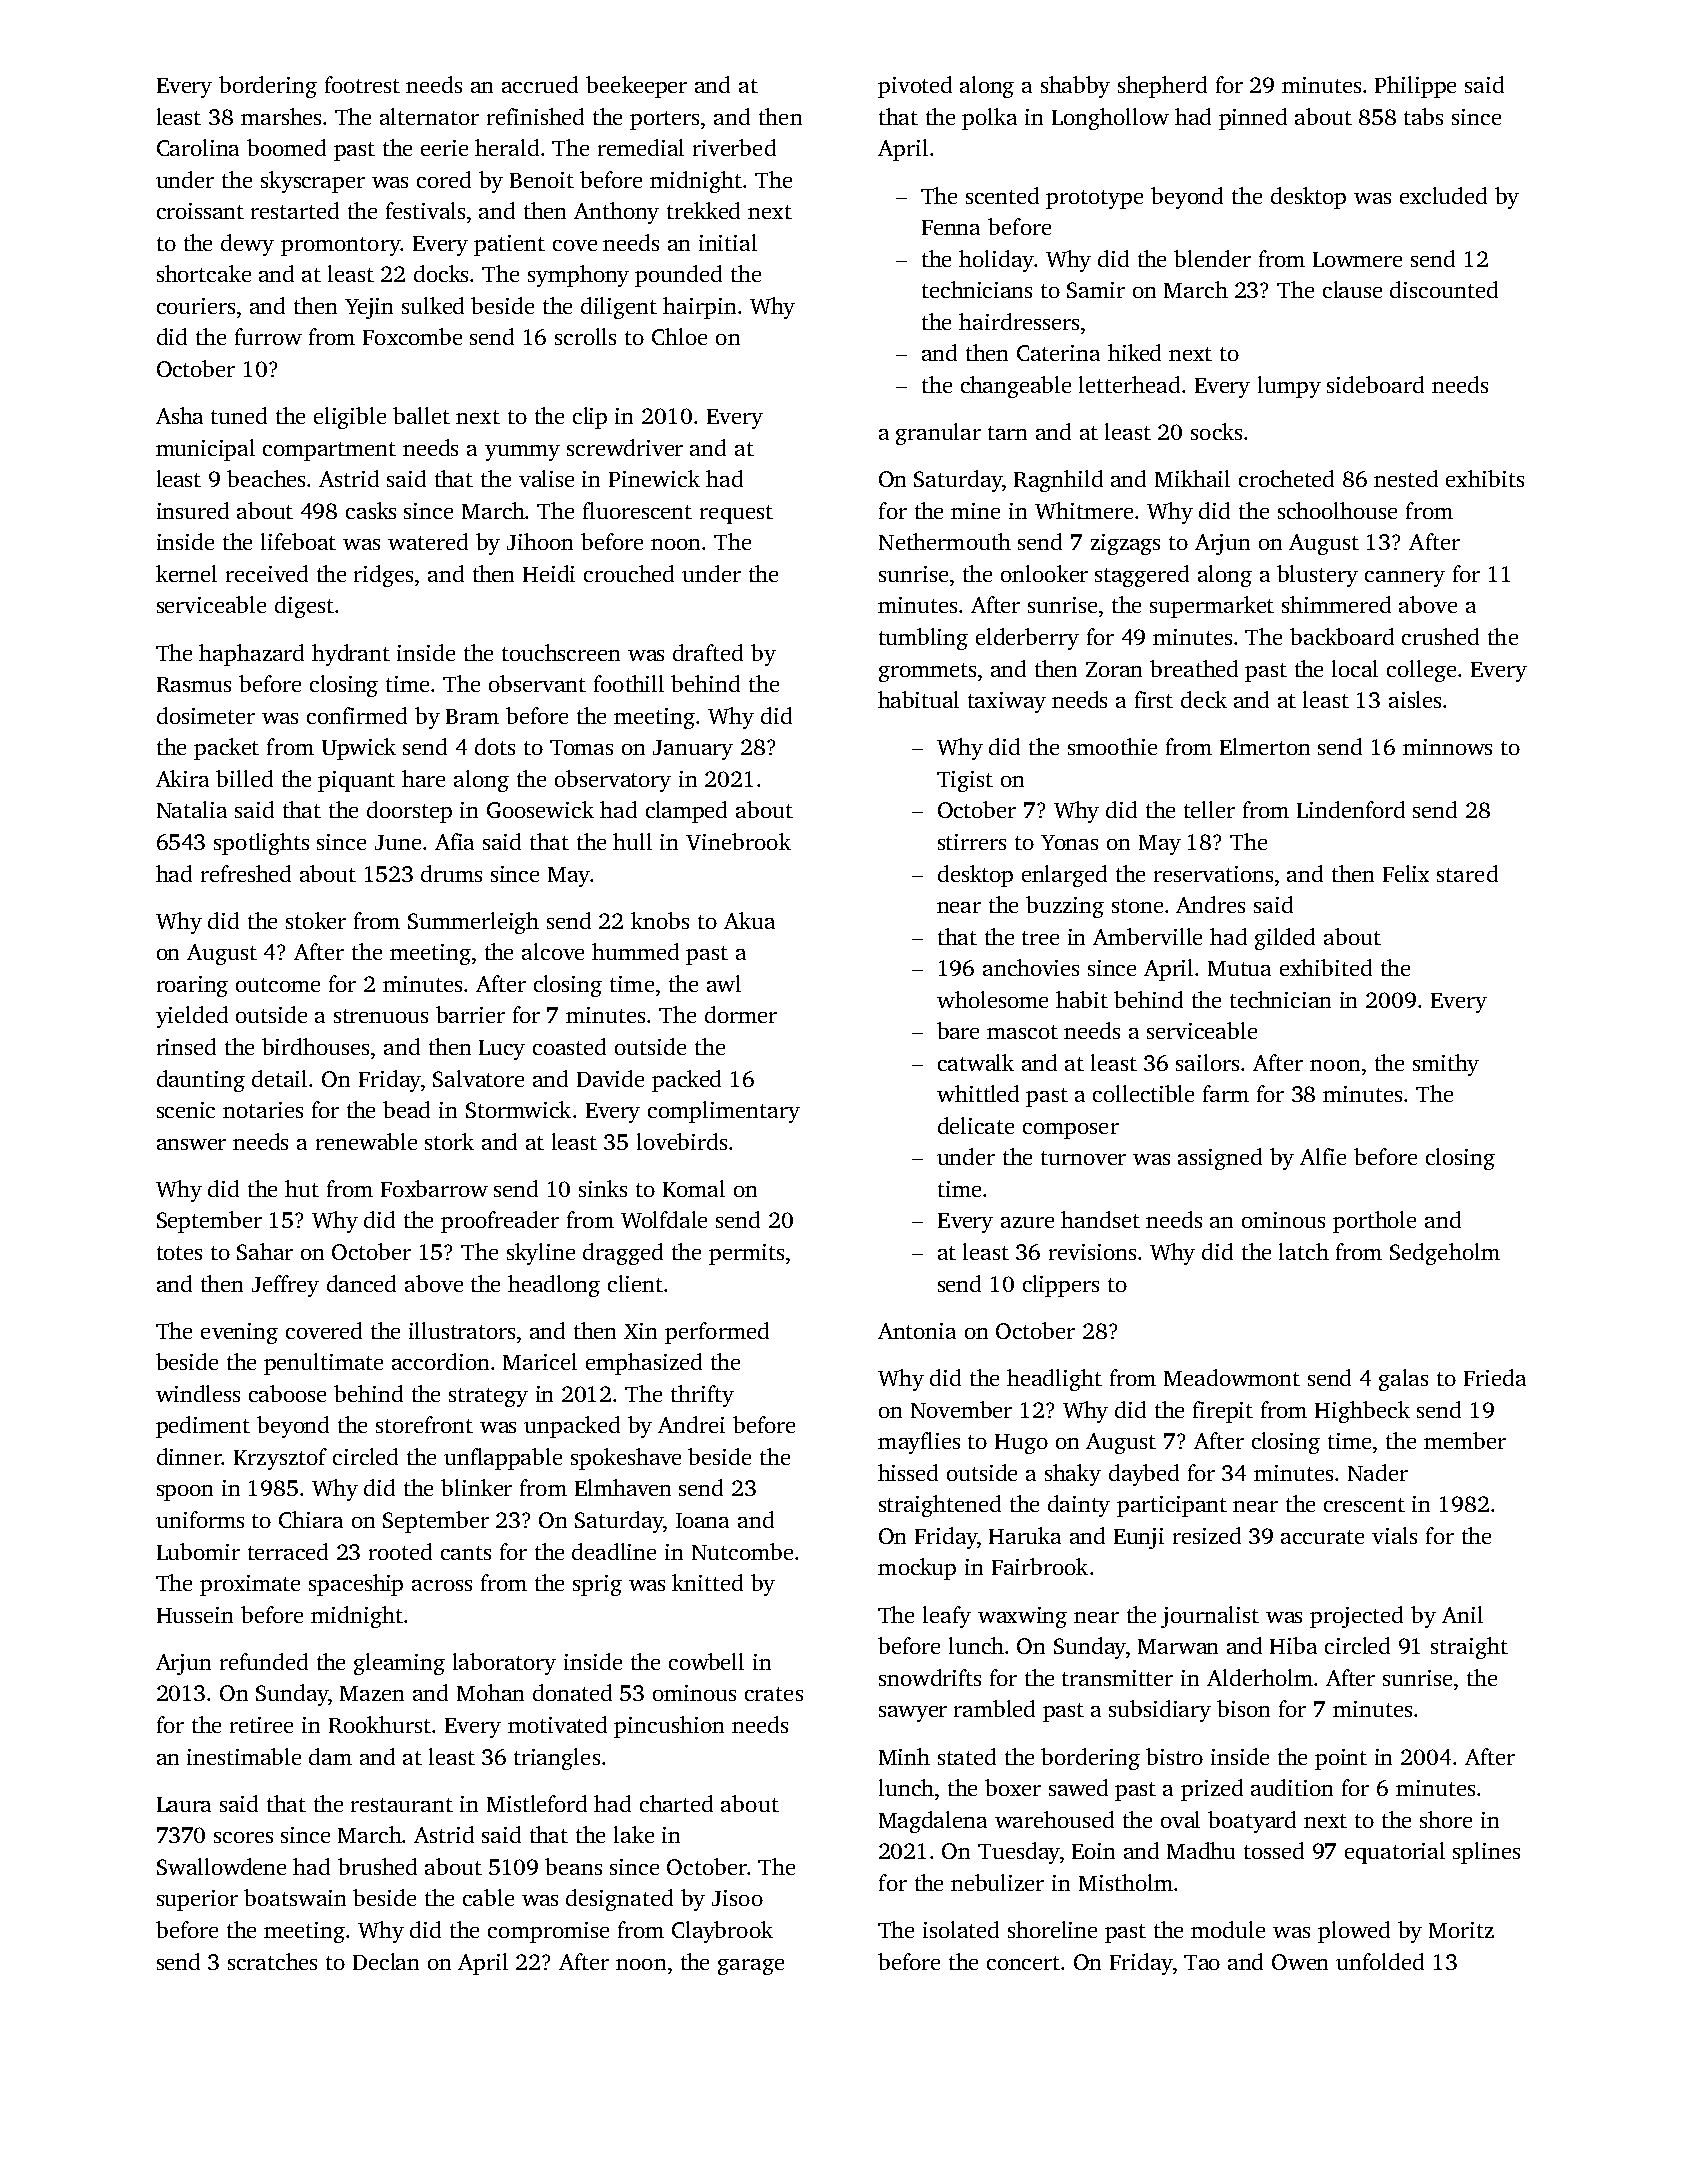 This image has height=2178, width=1683. I want to click on Haruka, so click(1025, 1535).
